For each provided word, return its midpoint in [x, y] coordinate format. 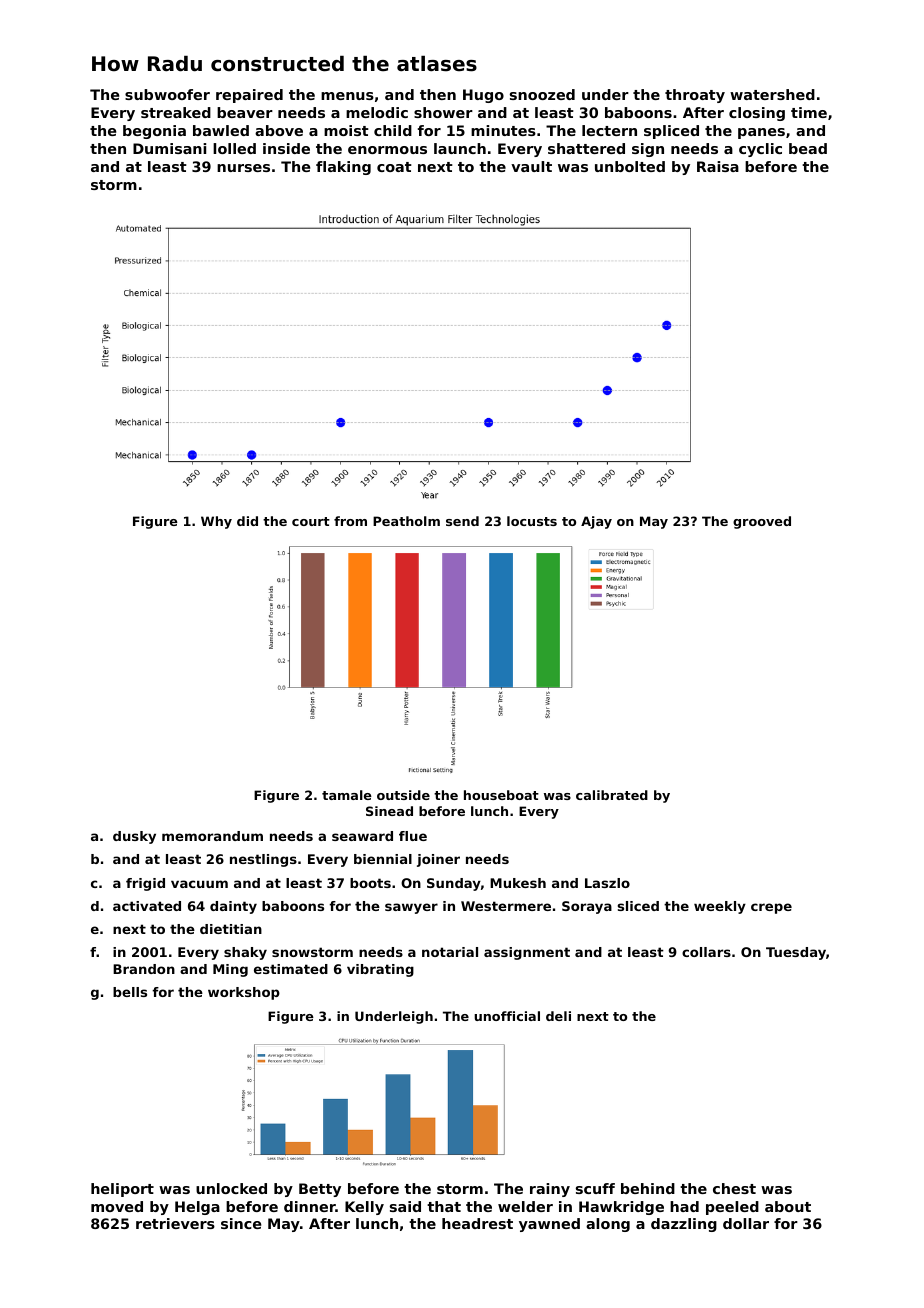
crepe [771, 908]
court [311, 521]
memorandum [212, 836]
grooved [762, 522]
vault [531, 166]
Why [216, 522]
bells [130, 992]
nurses [243, 168]
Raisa [718, 166]
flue [413, 836]
